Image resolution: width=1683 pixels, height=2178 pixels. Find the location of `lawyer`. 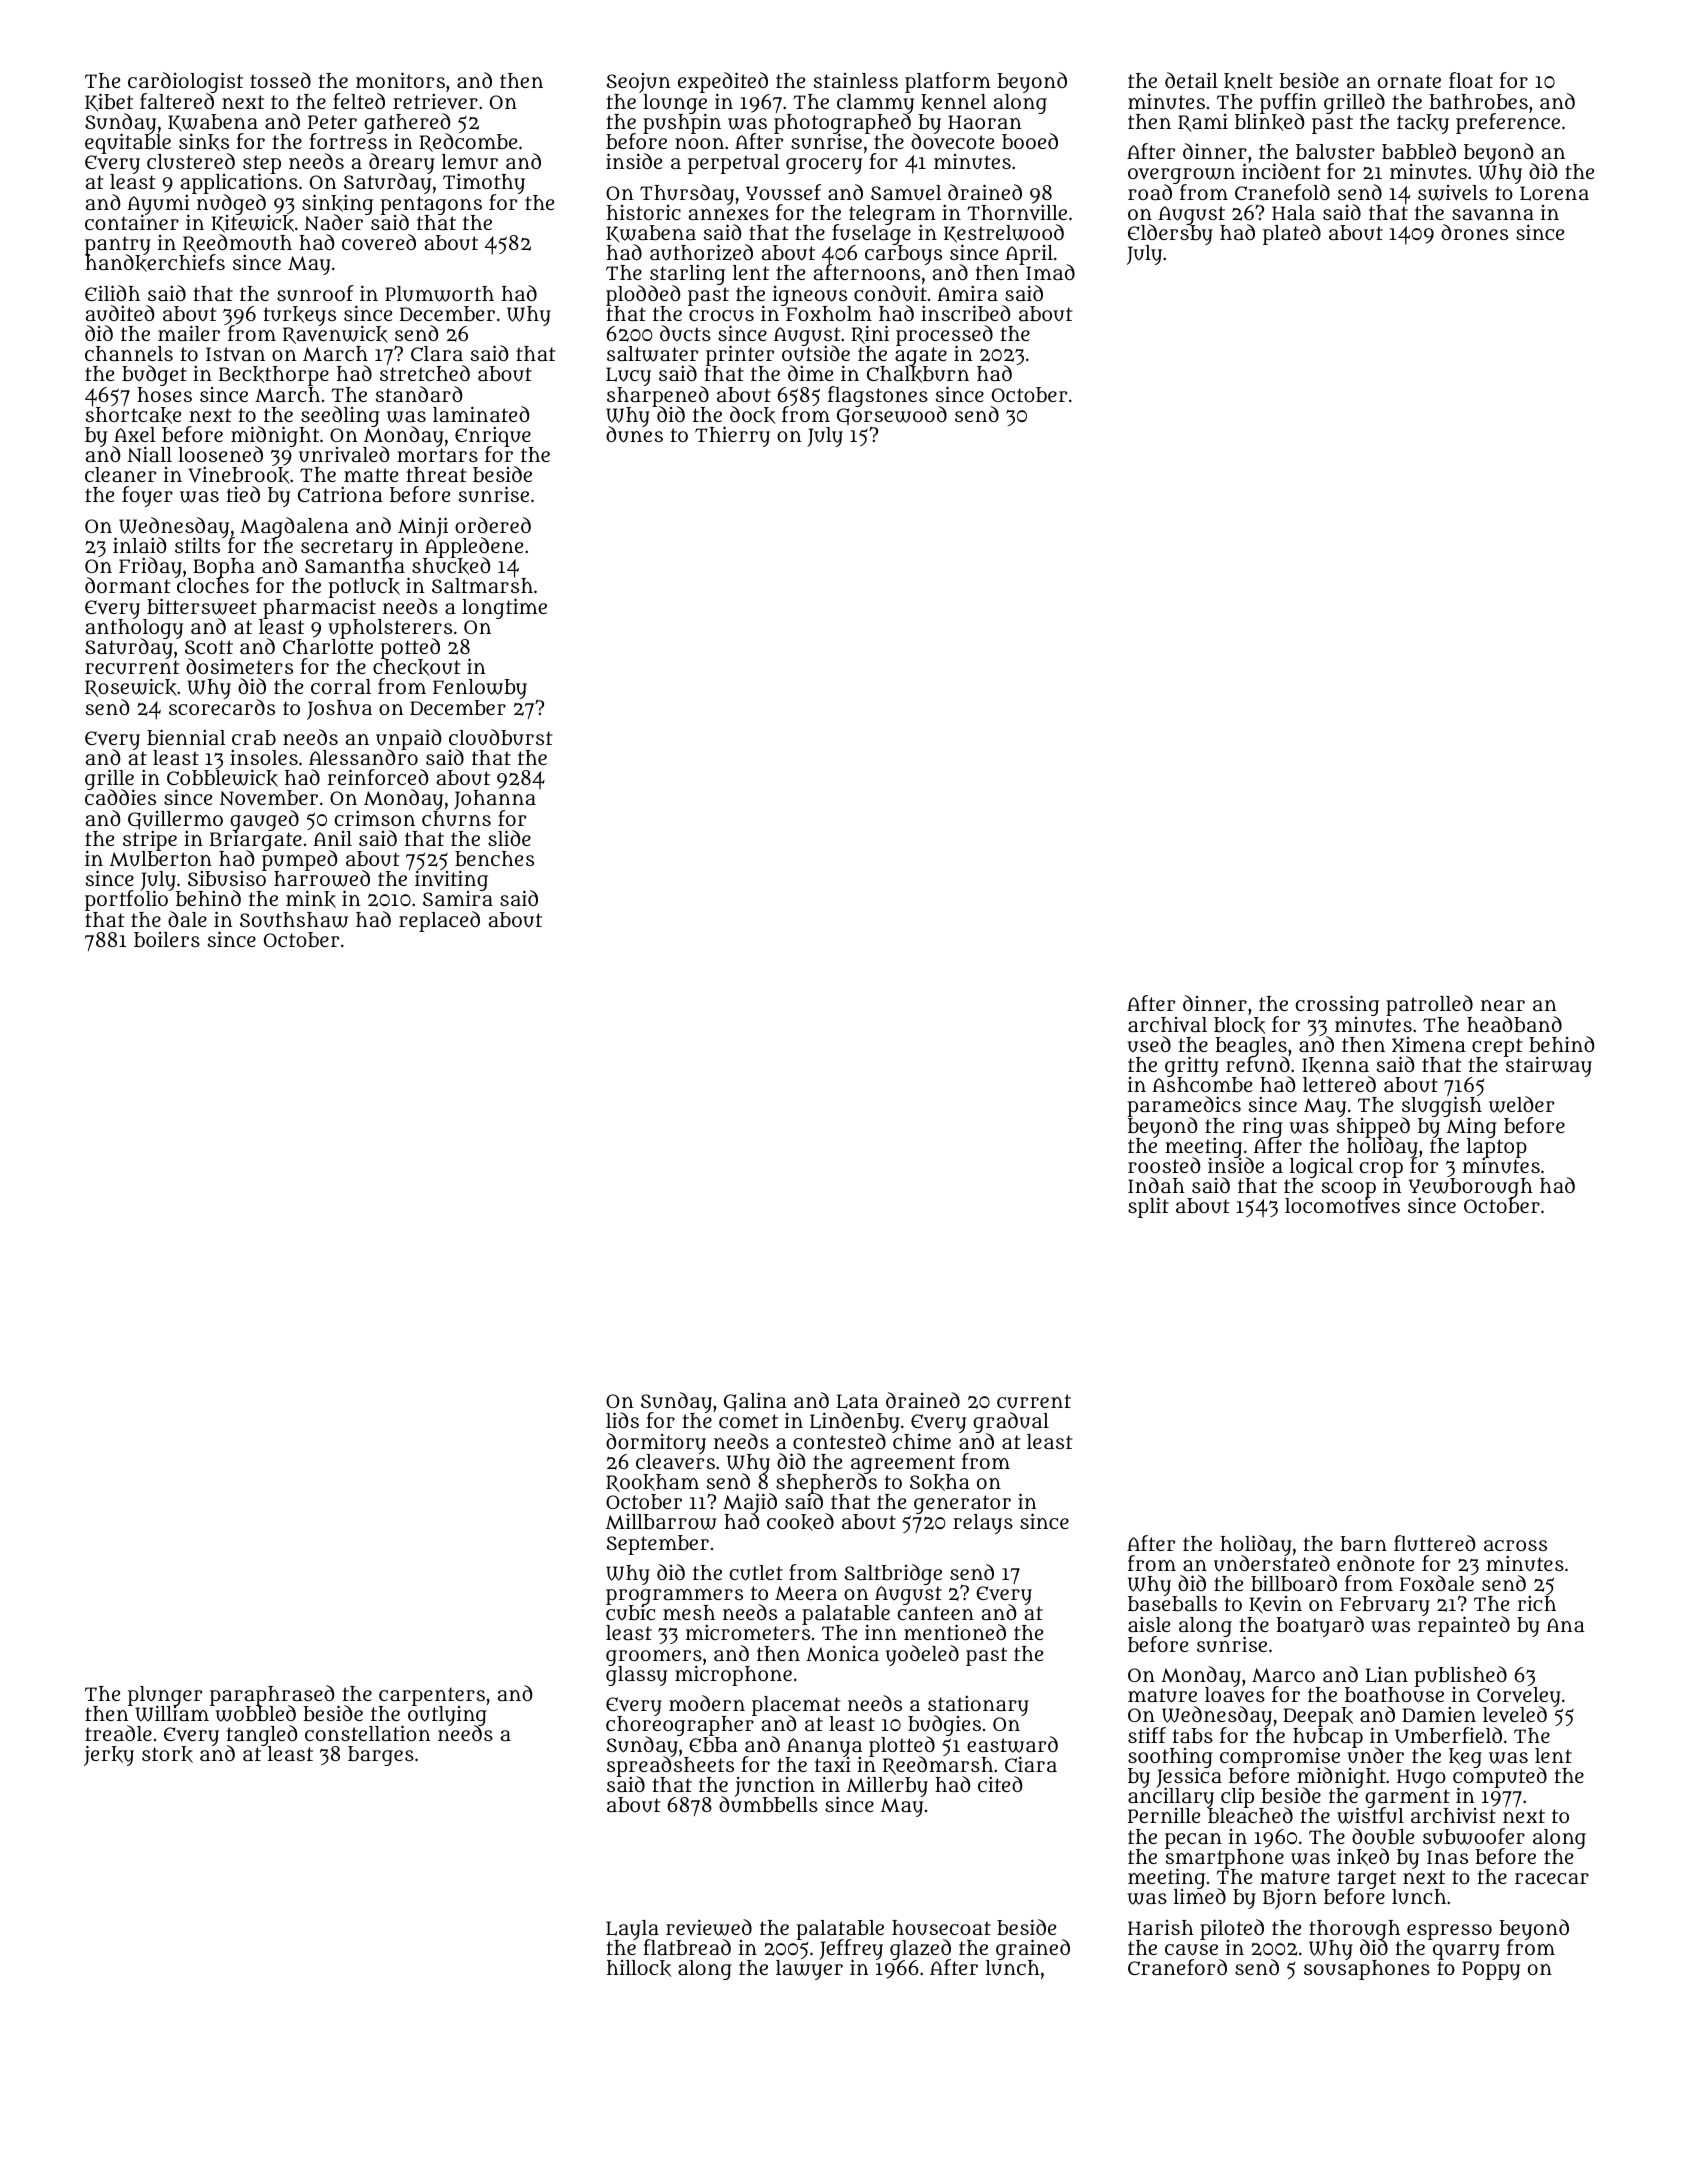

lawyer is located at coordinates (809, 1970).
